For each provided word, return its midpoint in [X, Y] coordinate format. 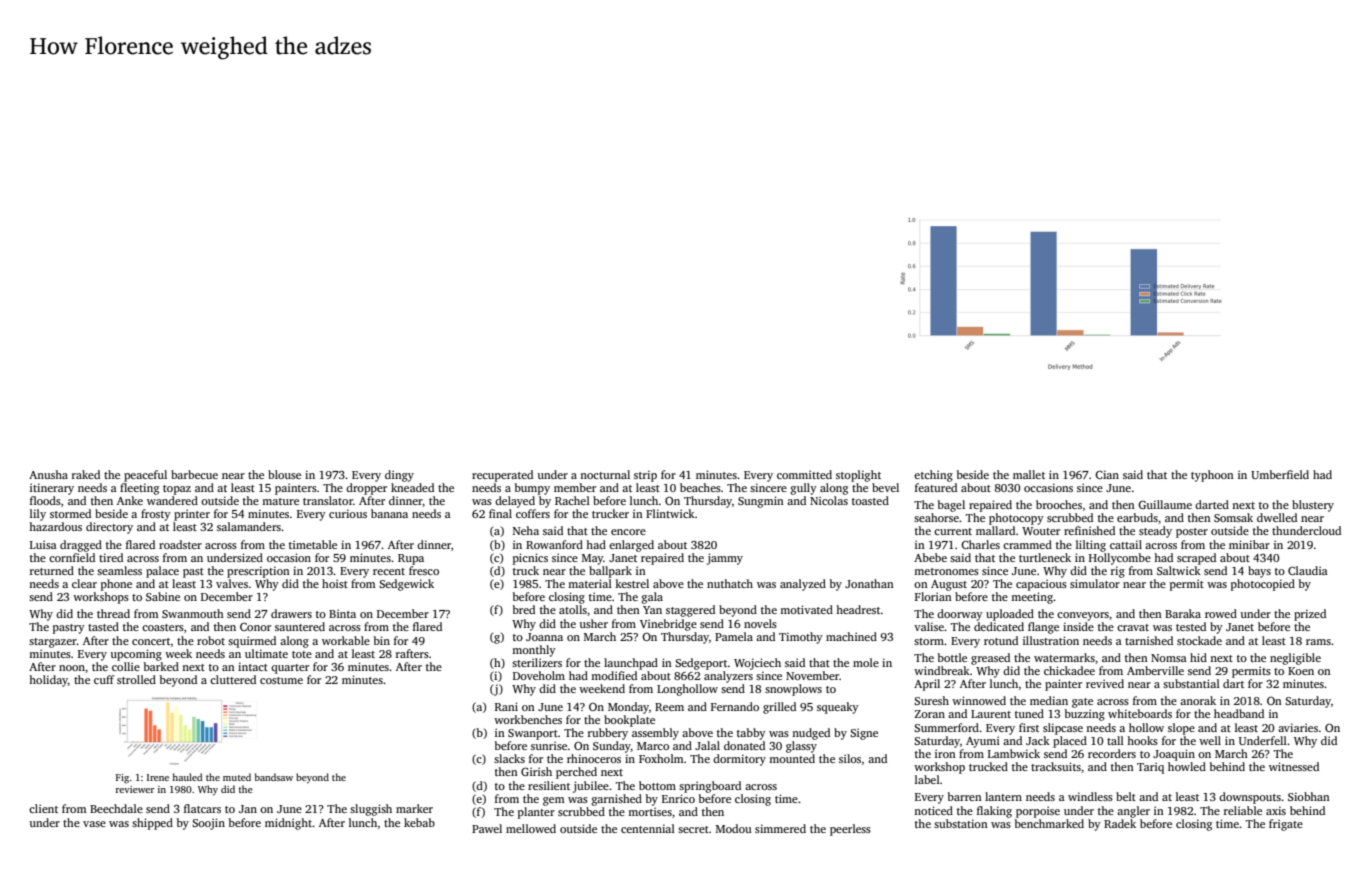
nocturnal [605, 474]
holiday [48, 681]
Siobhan [1309, 796]
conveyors [1083, 616]
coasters [163, 627]
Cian [1107, 474]
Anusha [48, 474]
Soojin [208, 824]
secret [693, 829]
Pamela [734, 636]
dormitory [739, 760]
